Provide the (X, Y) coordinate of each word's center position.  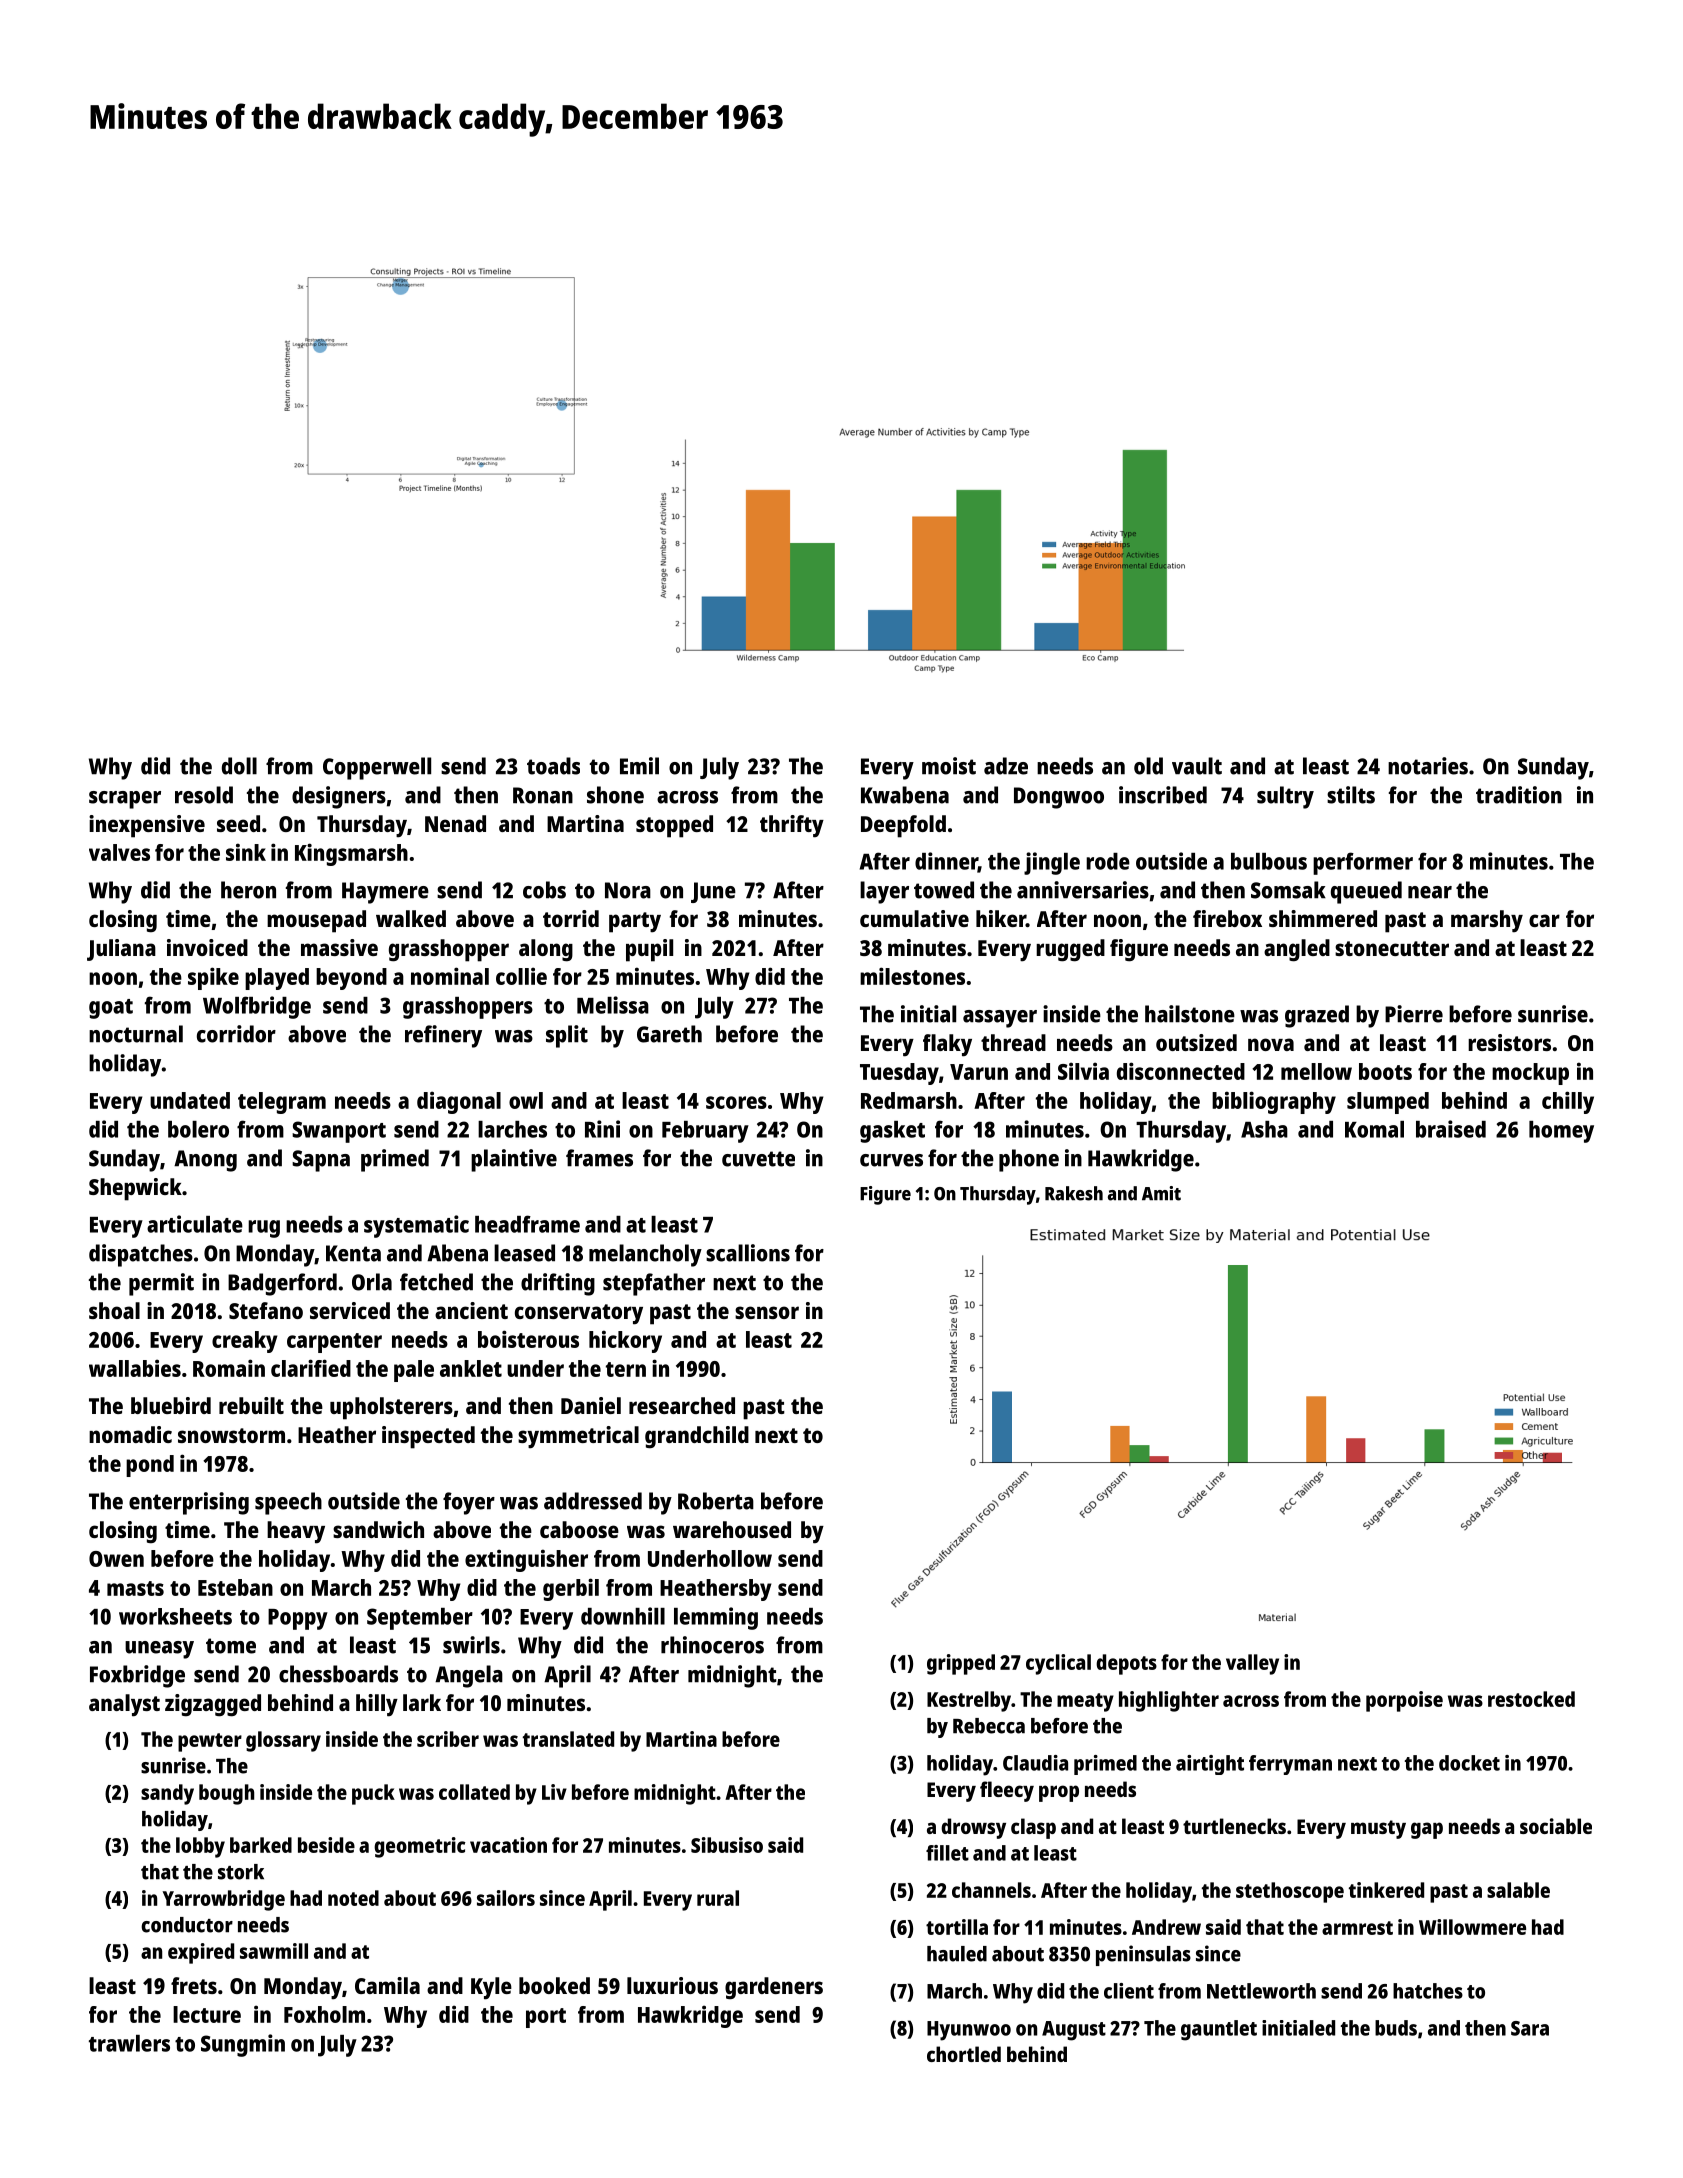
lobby (200, 1847)
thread (1013, 1042)
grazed (1317, 1016)
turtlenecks (1234, 1826)
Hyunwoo (969, 2031)
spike (213, 978)
